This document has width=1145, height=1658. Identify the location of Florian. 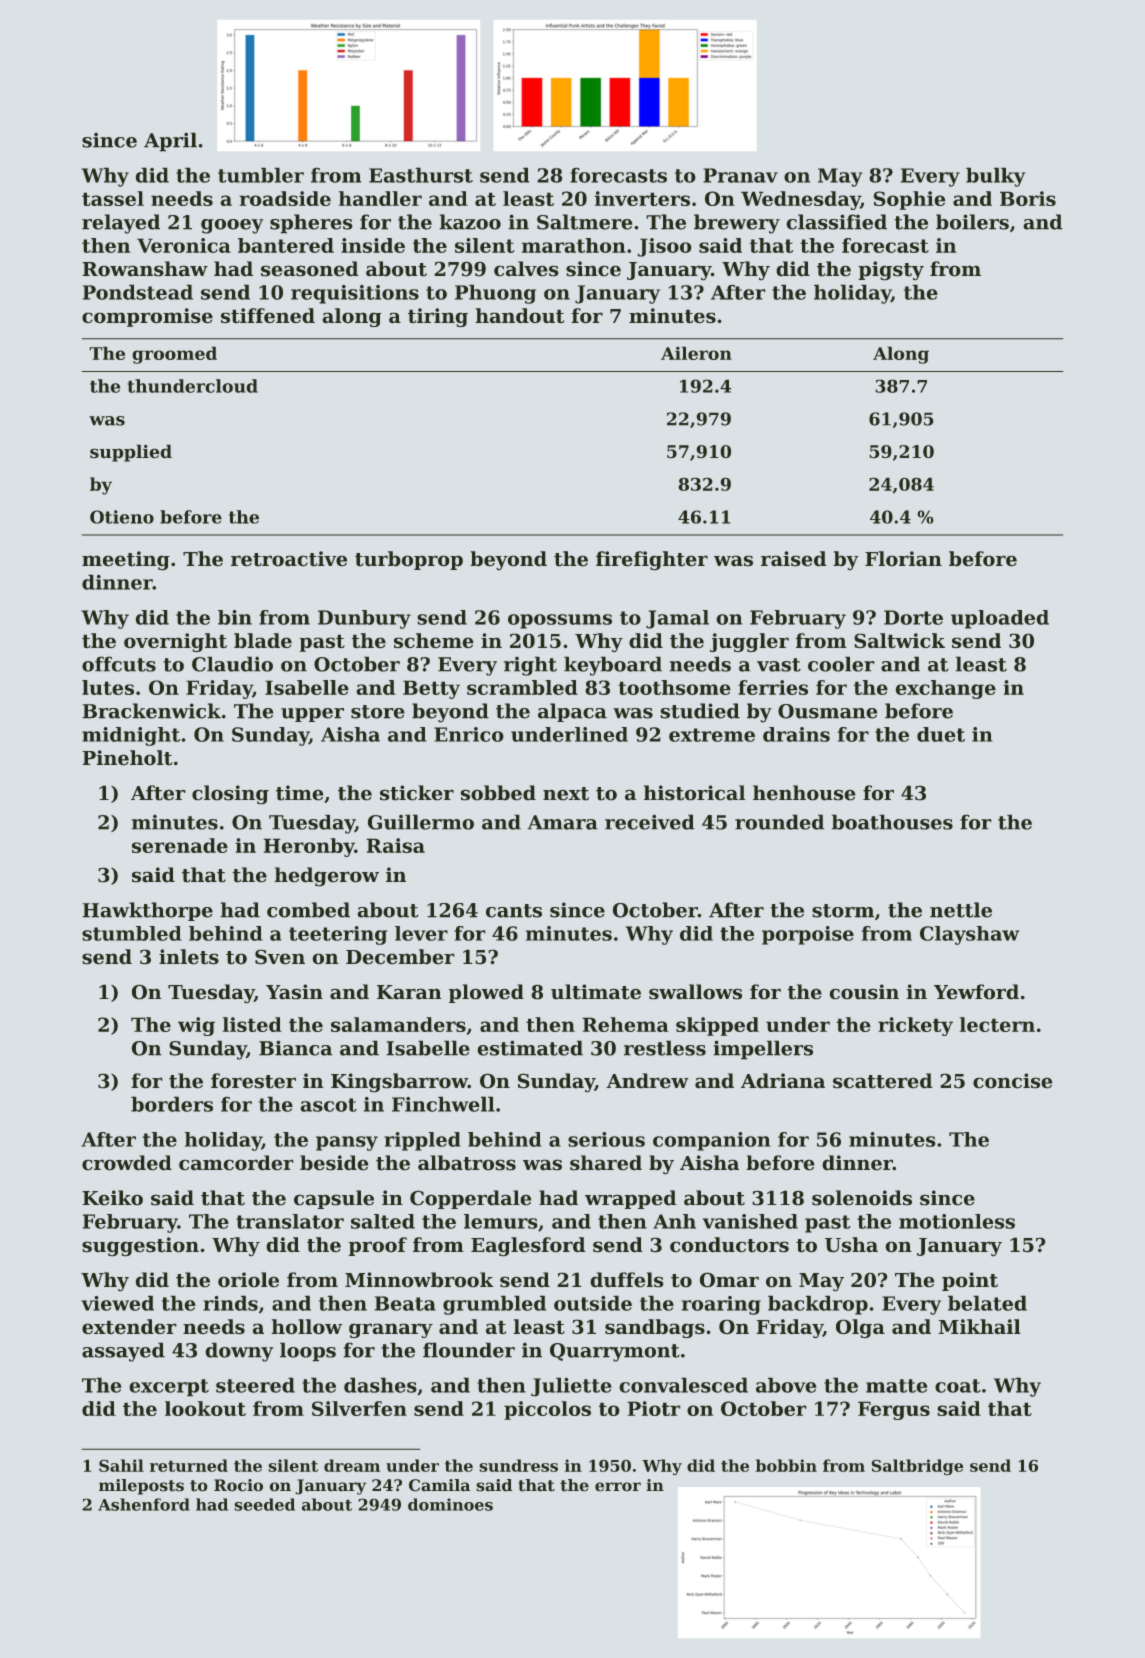
(903, 559).
